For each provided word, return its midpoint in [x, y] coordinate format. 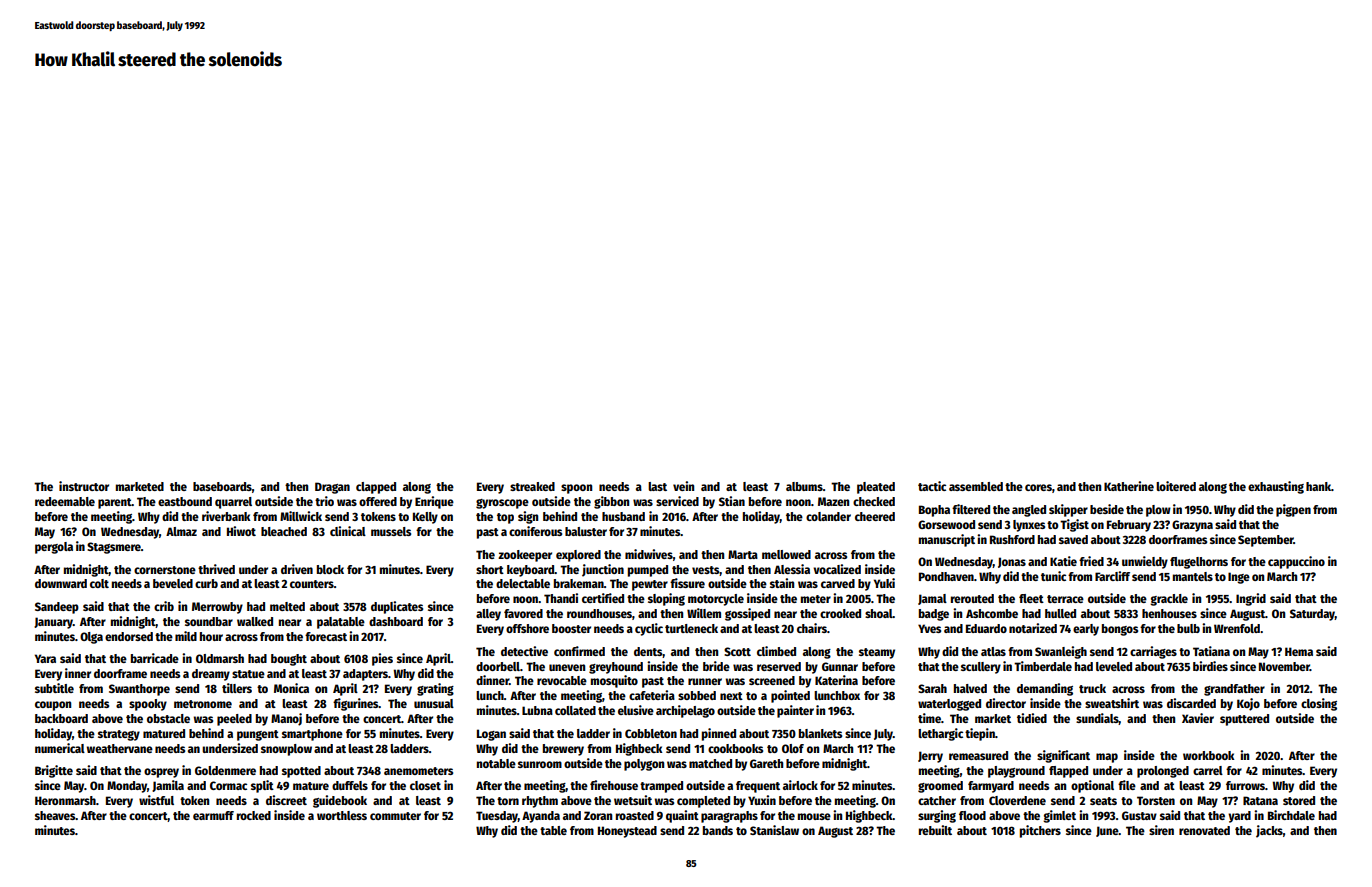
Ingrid [1251, 599]
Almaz [181, 531]
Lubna [537, 710]
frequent [758, 787]
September [1266, 541]
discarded [1191, 703]
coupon [53, 706]
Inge [1239, 578]
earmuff [213, 815]
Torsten [1156, 800]
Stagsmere [114, 548]
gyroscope [502, 504]
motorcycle [716, 600]
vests [705, 570]
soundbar [209, 621]
